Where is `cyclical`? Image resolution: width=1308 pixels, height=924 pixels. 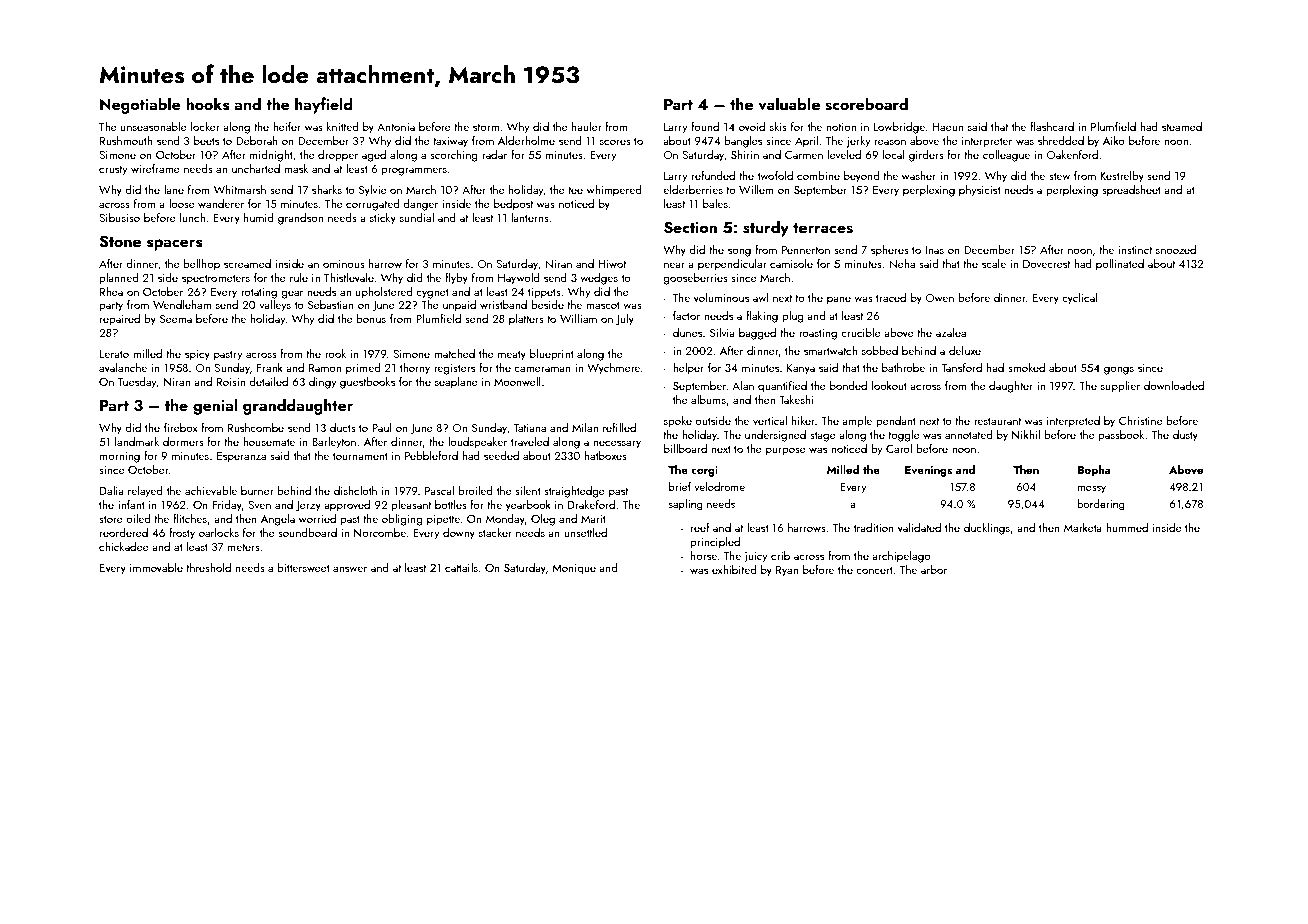 cyclical is located at coordinates (1079, 299).
